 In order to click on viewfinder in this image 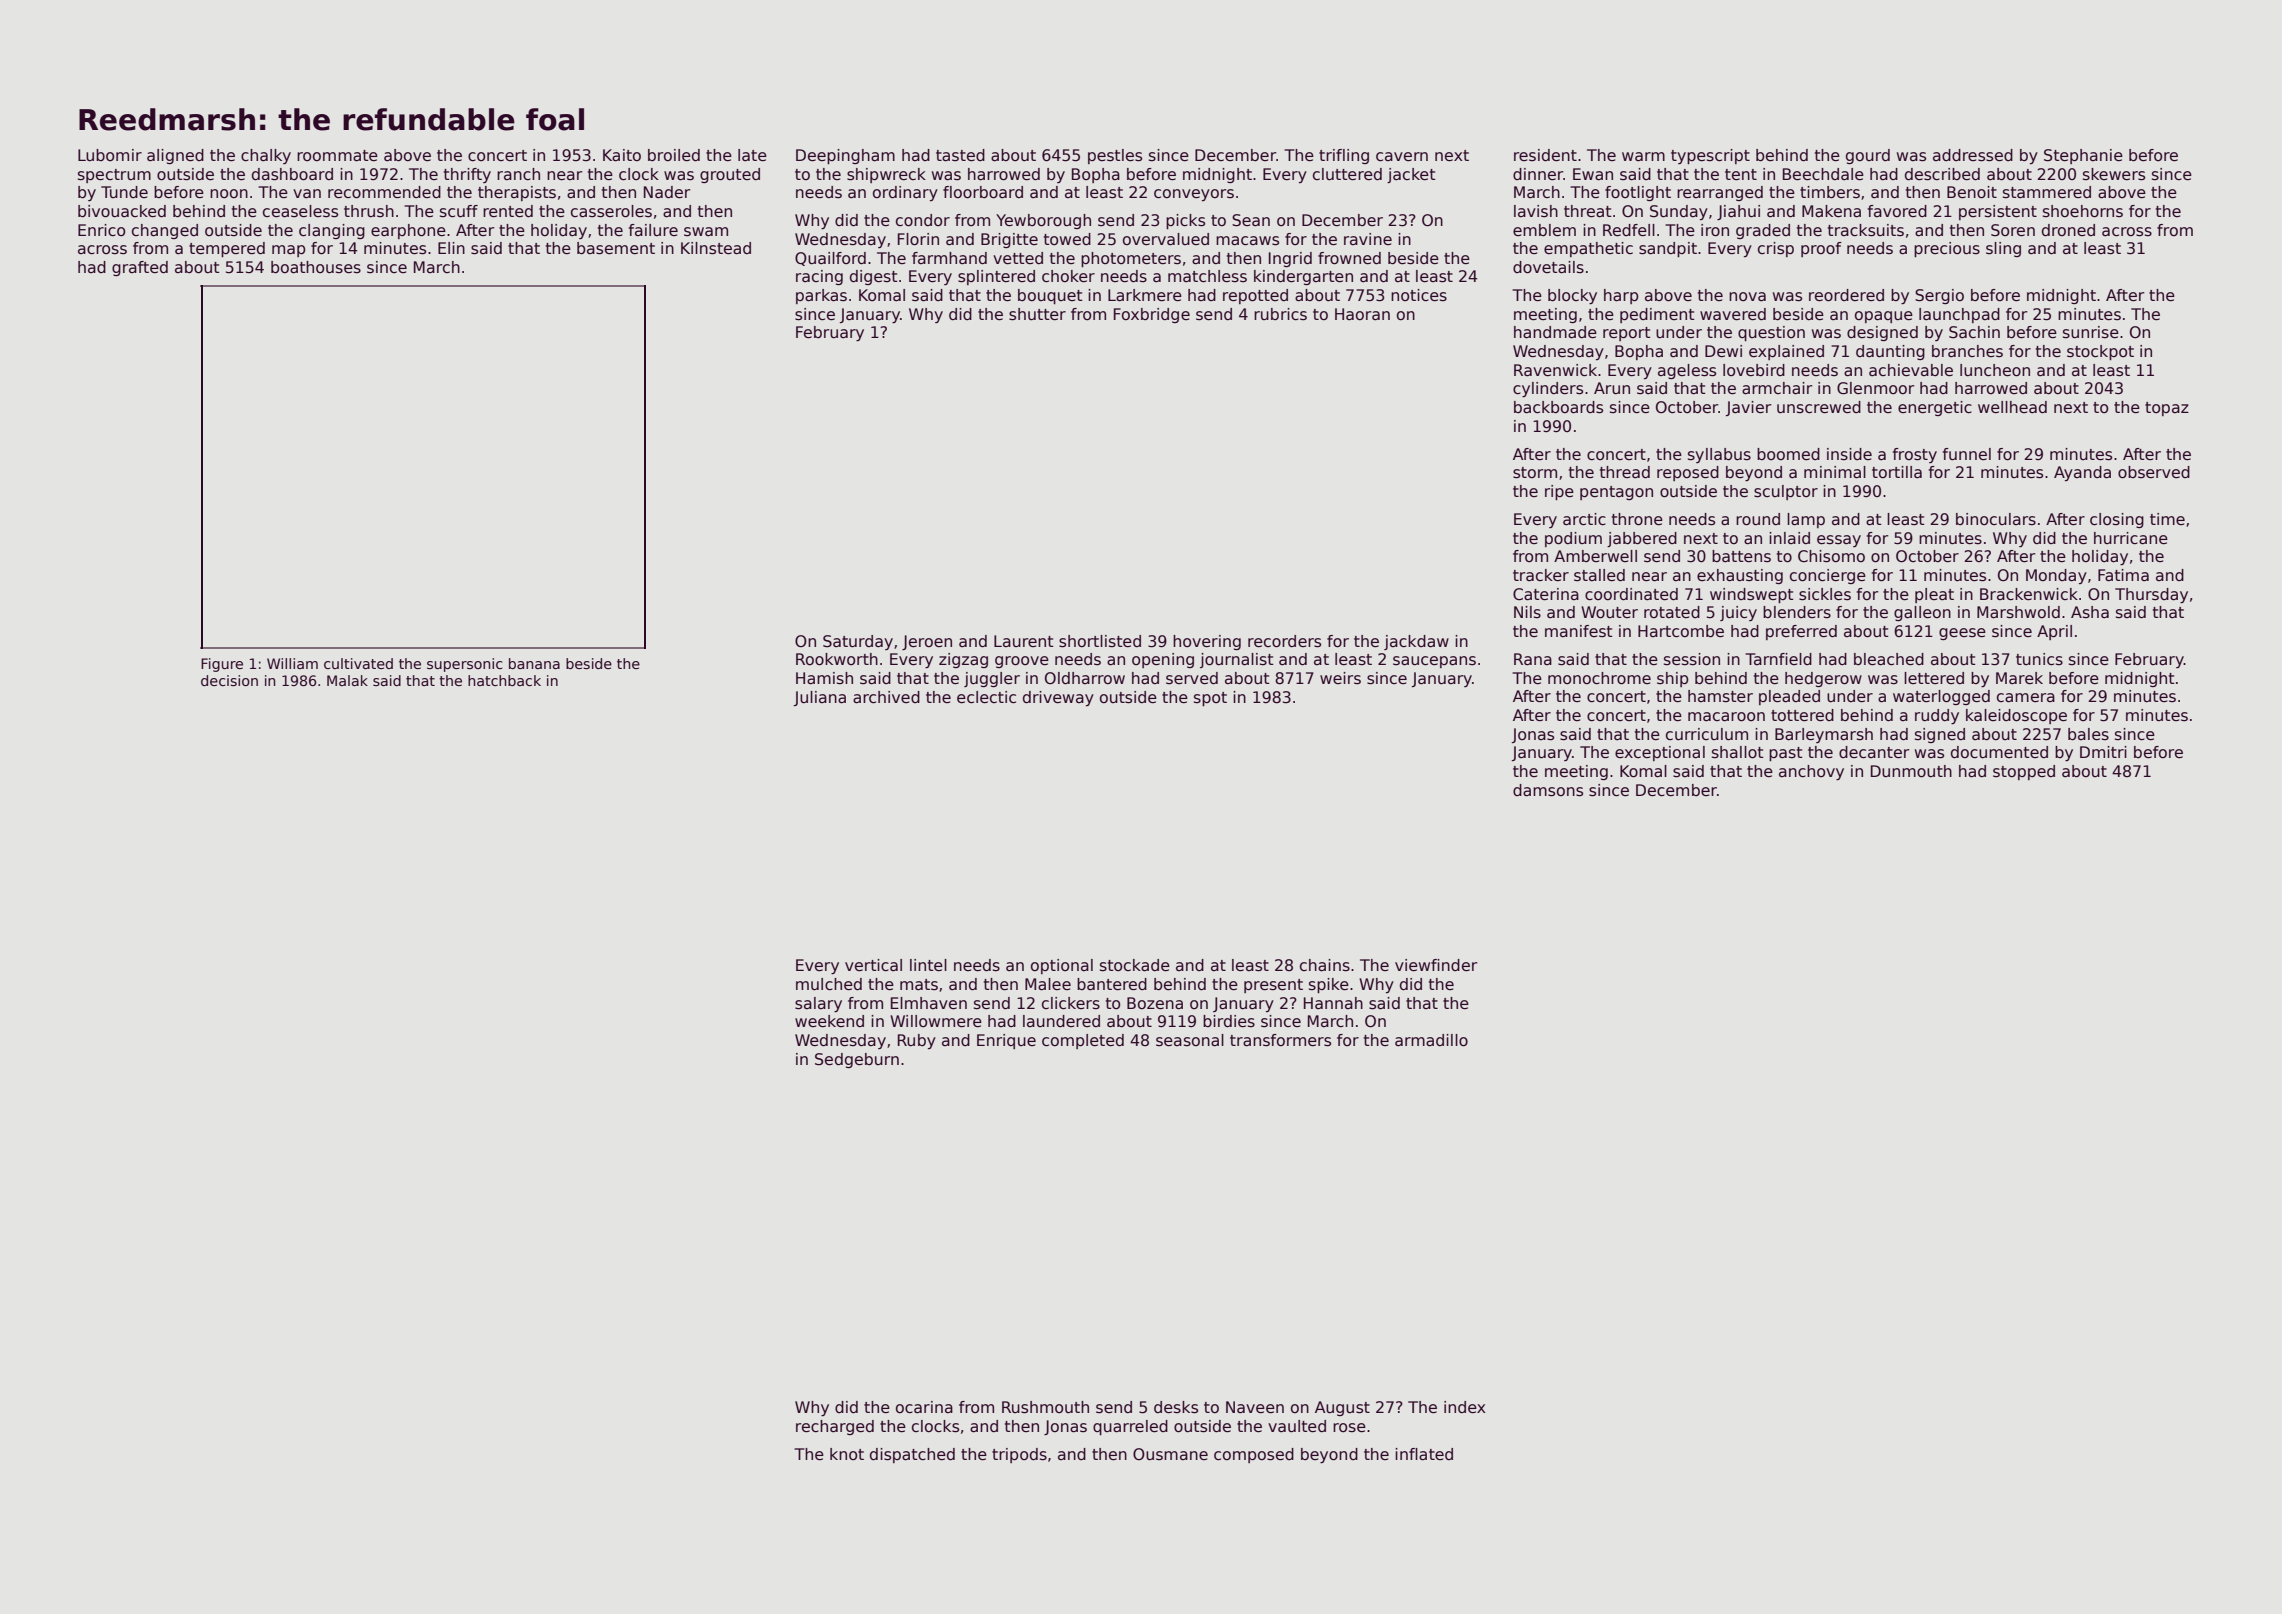, I will do `click(1436, 965)`.
